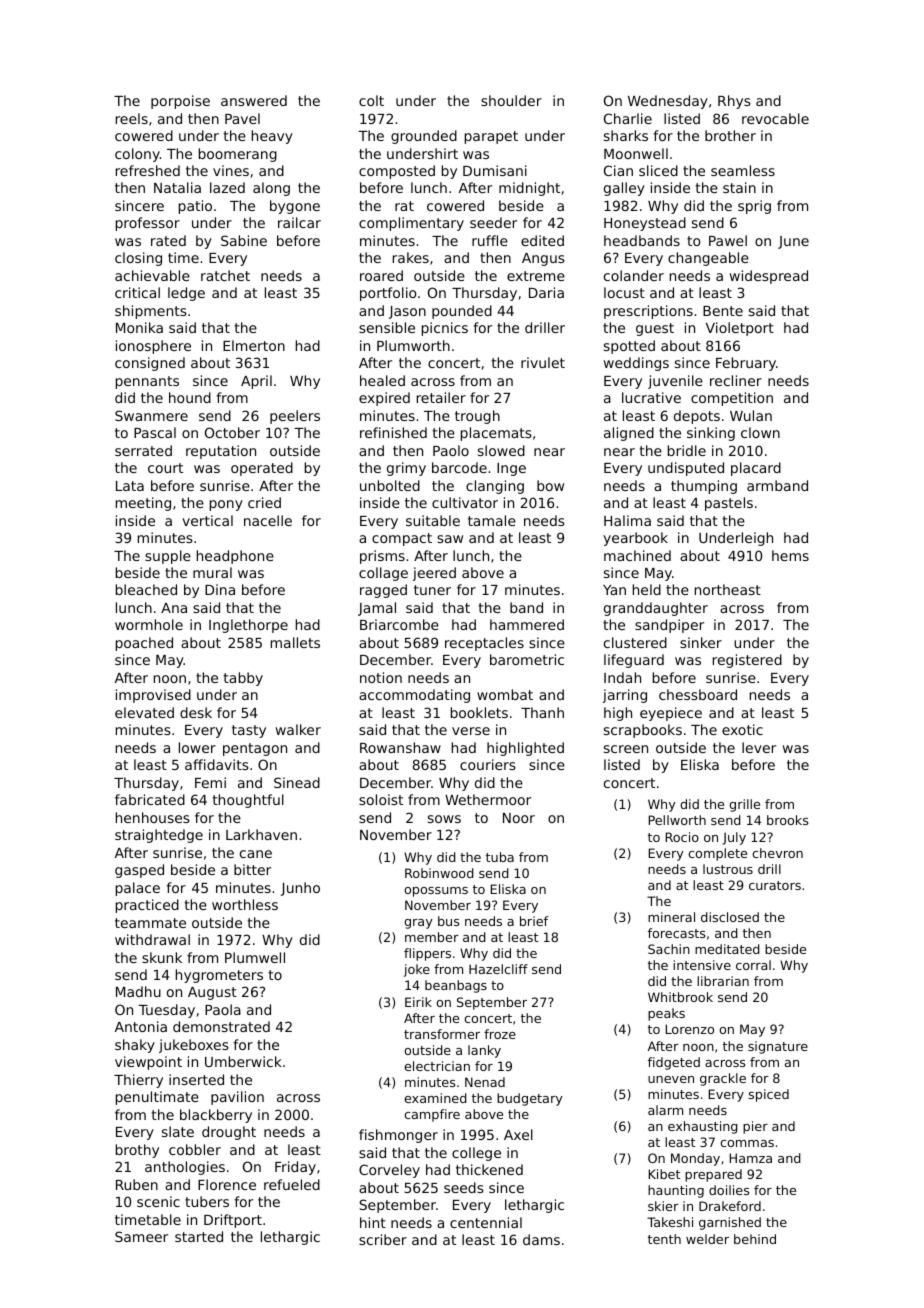 This screenshot has height=1308, width=924. What do you see at coordinates (527, 659) in the screenshot?
I see `barometric` at bounding box center [527, 659].
